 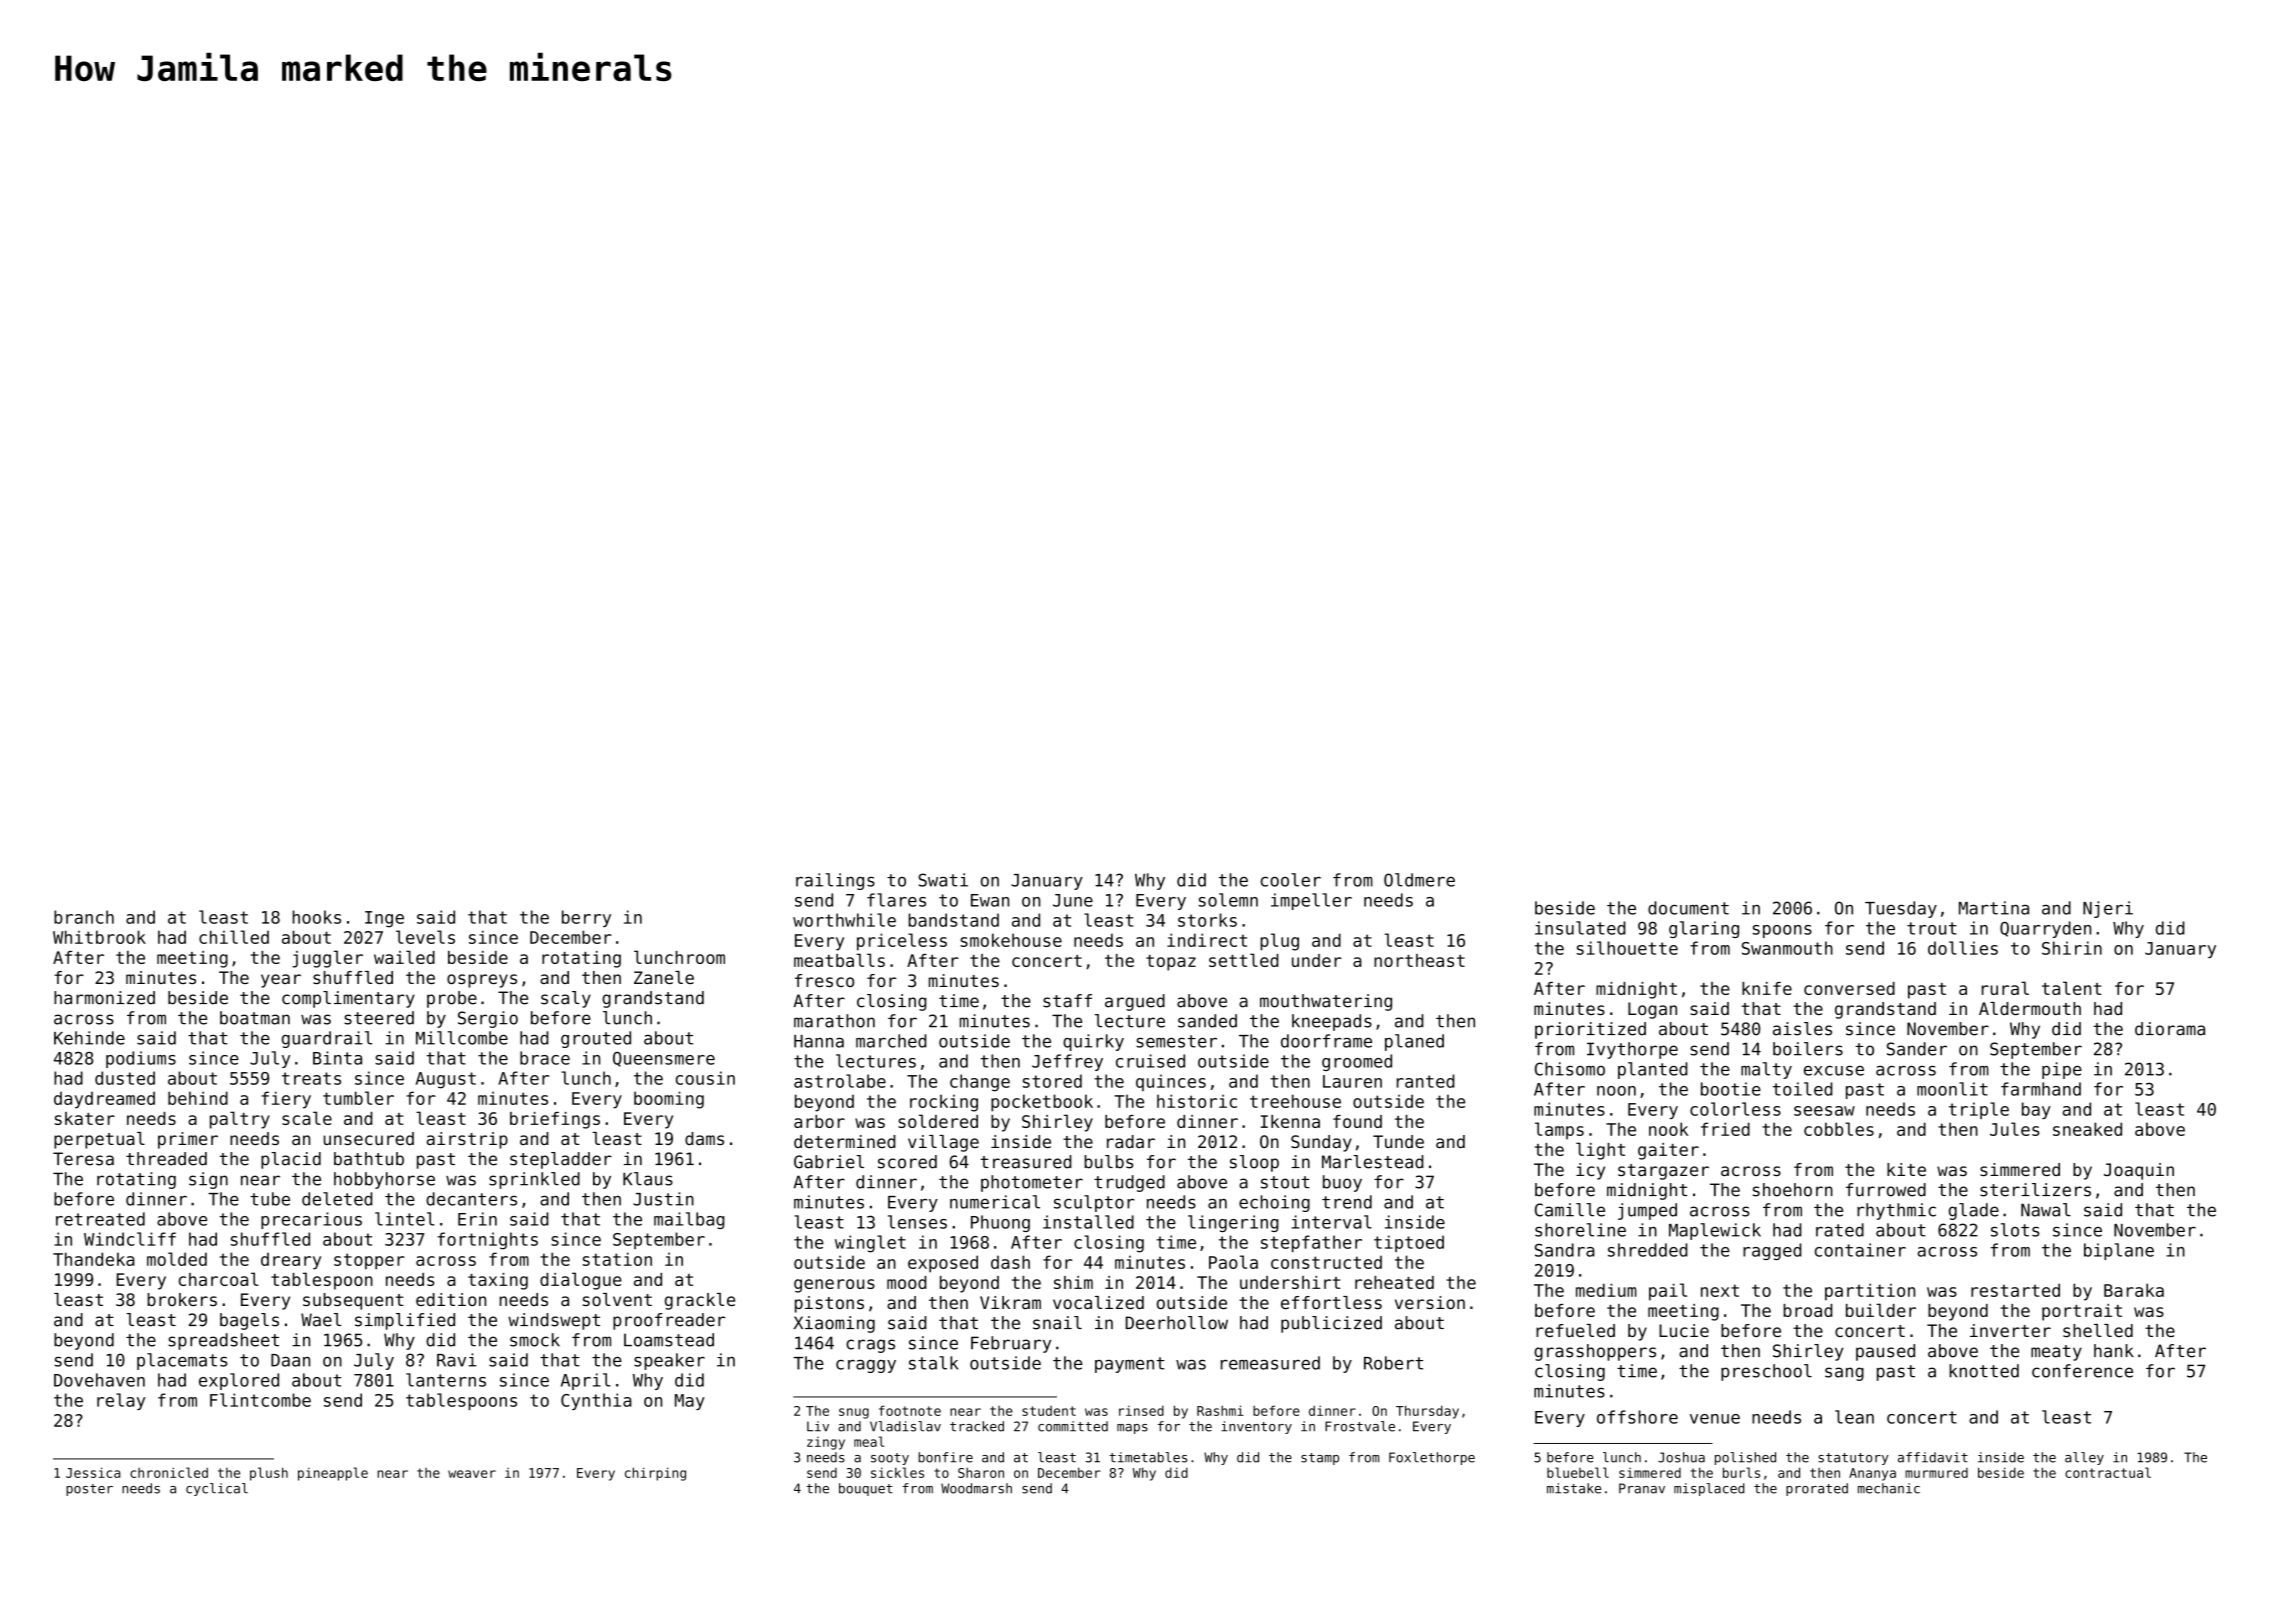 What do you see at coordinates (89, 1490) in the screenshot?
I see `poster` at bounding box center [89, 1490].
